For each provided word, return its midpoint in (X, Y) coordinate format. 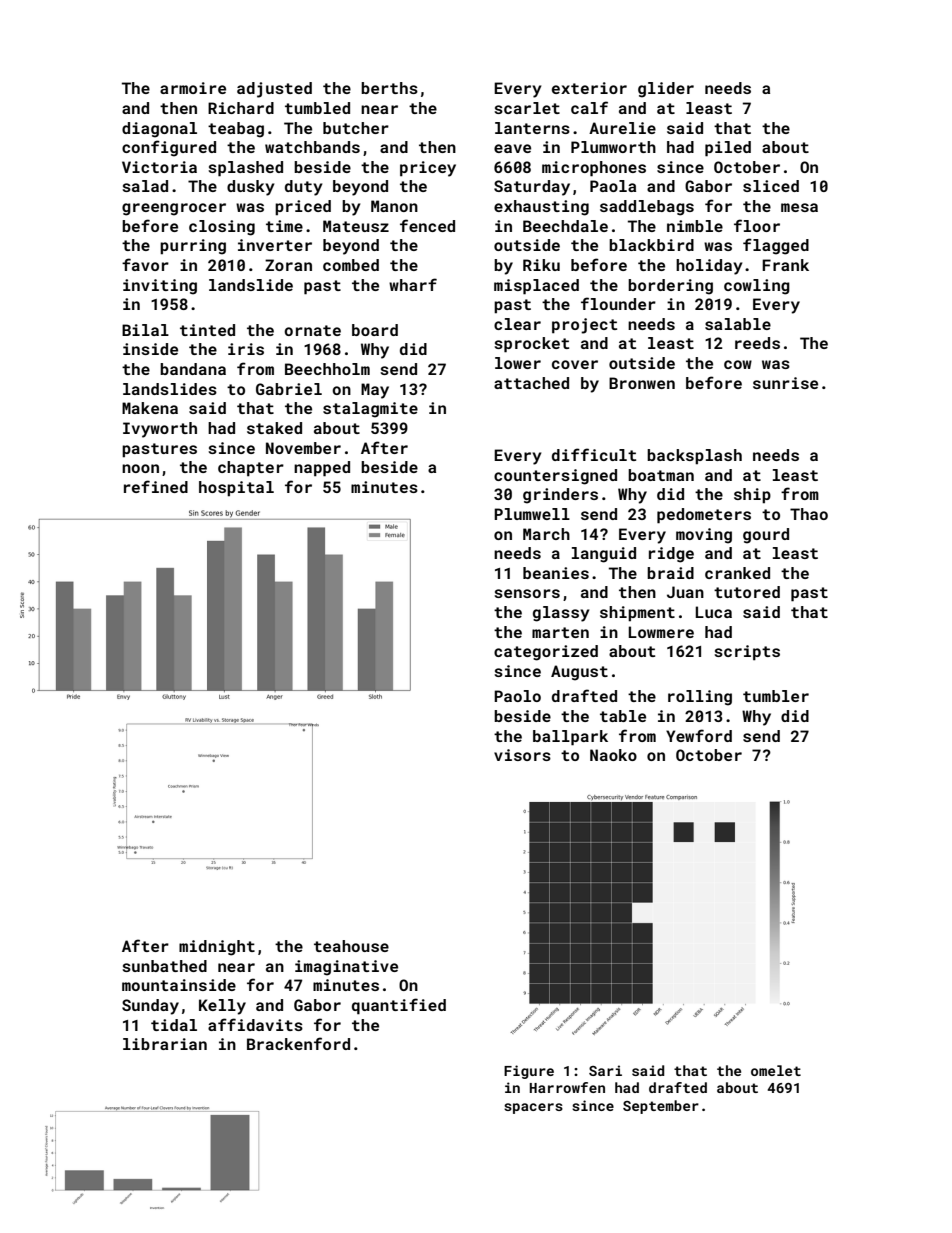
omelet (776, 1070)
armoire (193, 88)
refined (156, 486)
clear (517, 324)
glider (666, 90)
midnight (217, 948)
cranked (737, 573)
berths (389, 88)
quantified (399, 1006)
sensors (527, 593)
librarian (165, 1044)
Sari (605, 1070)
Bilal (145, 330)
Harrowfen (567, 1087)
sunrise (785, 383)
